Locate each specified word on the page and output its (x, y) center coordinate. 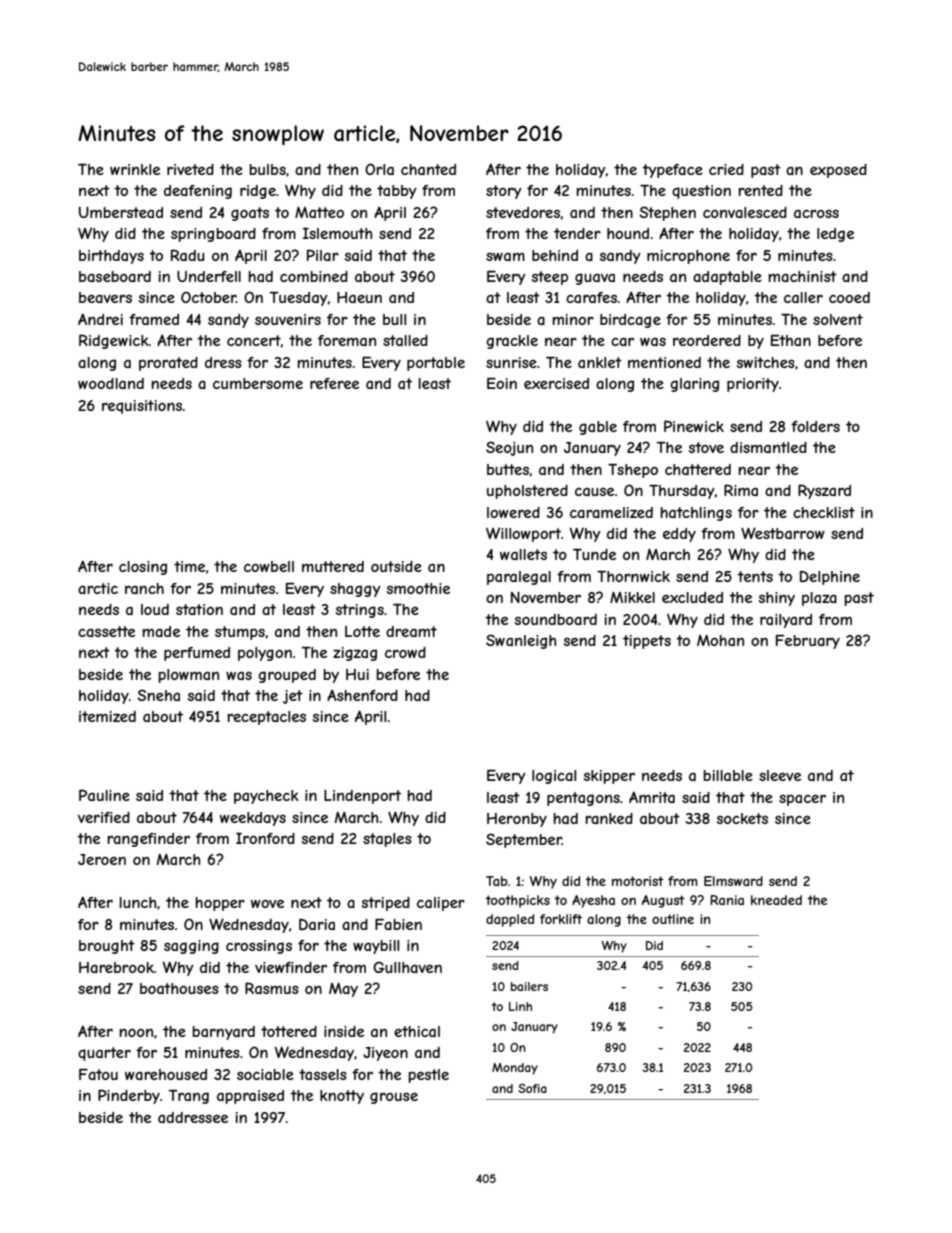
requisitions (142, 407)
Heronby (517, 820)
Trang (188, 1097)
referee (334, 383)
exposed (838, 171)
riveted (190, 169)
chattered (698, 469)
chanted (428, 169)
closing (143, 568)
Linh (520, 1006)
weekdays (253, 819)
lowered (513, 512)
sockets (742, 818)
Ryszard (824, 491)
